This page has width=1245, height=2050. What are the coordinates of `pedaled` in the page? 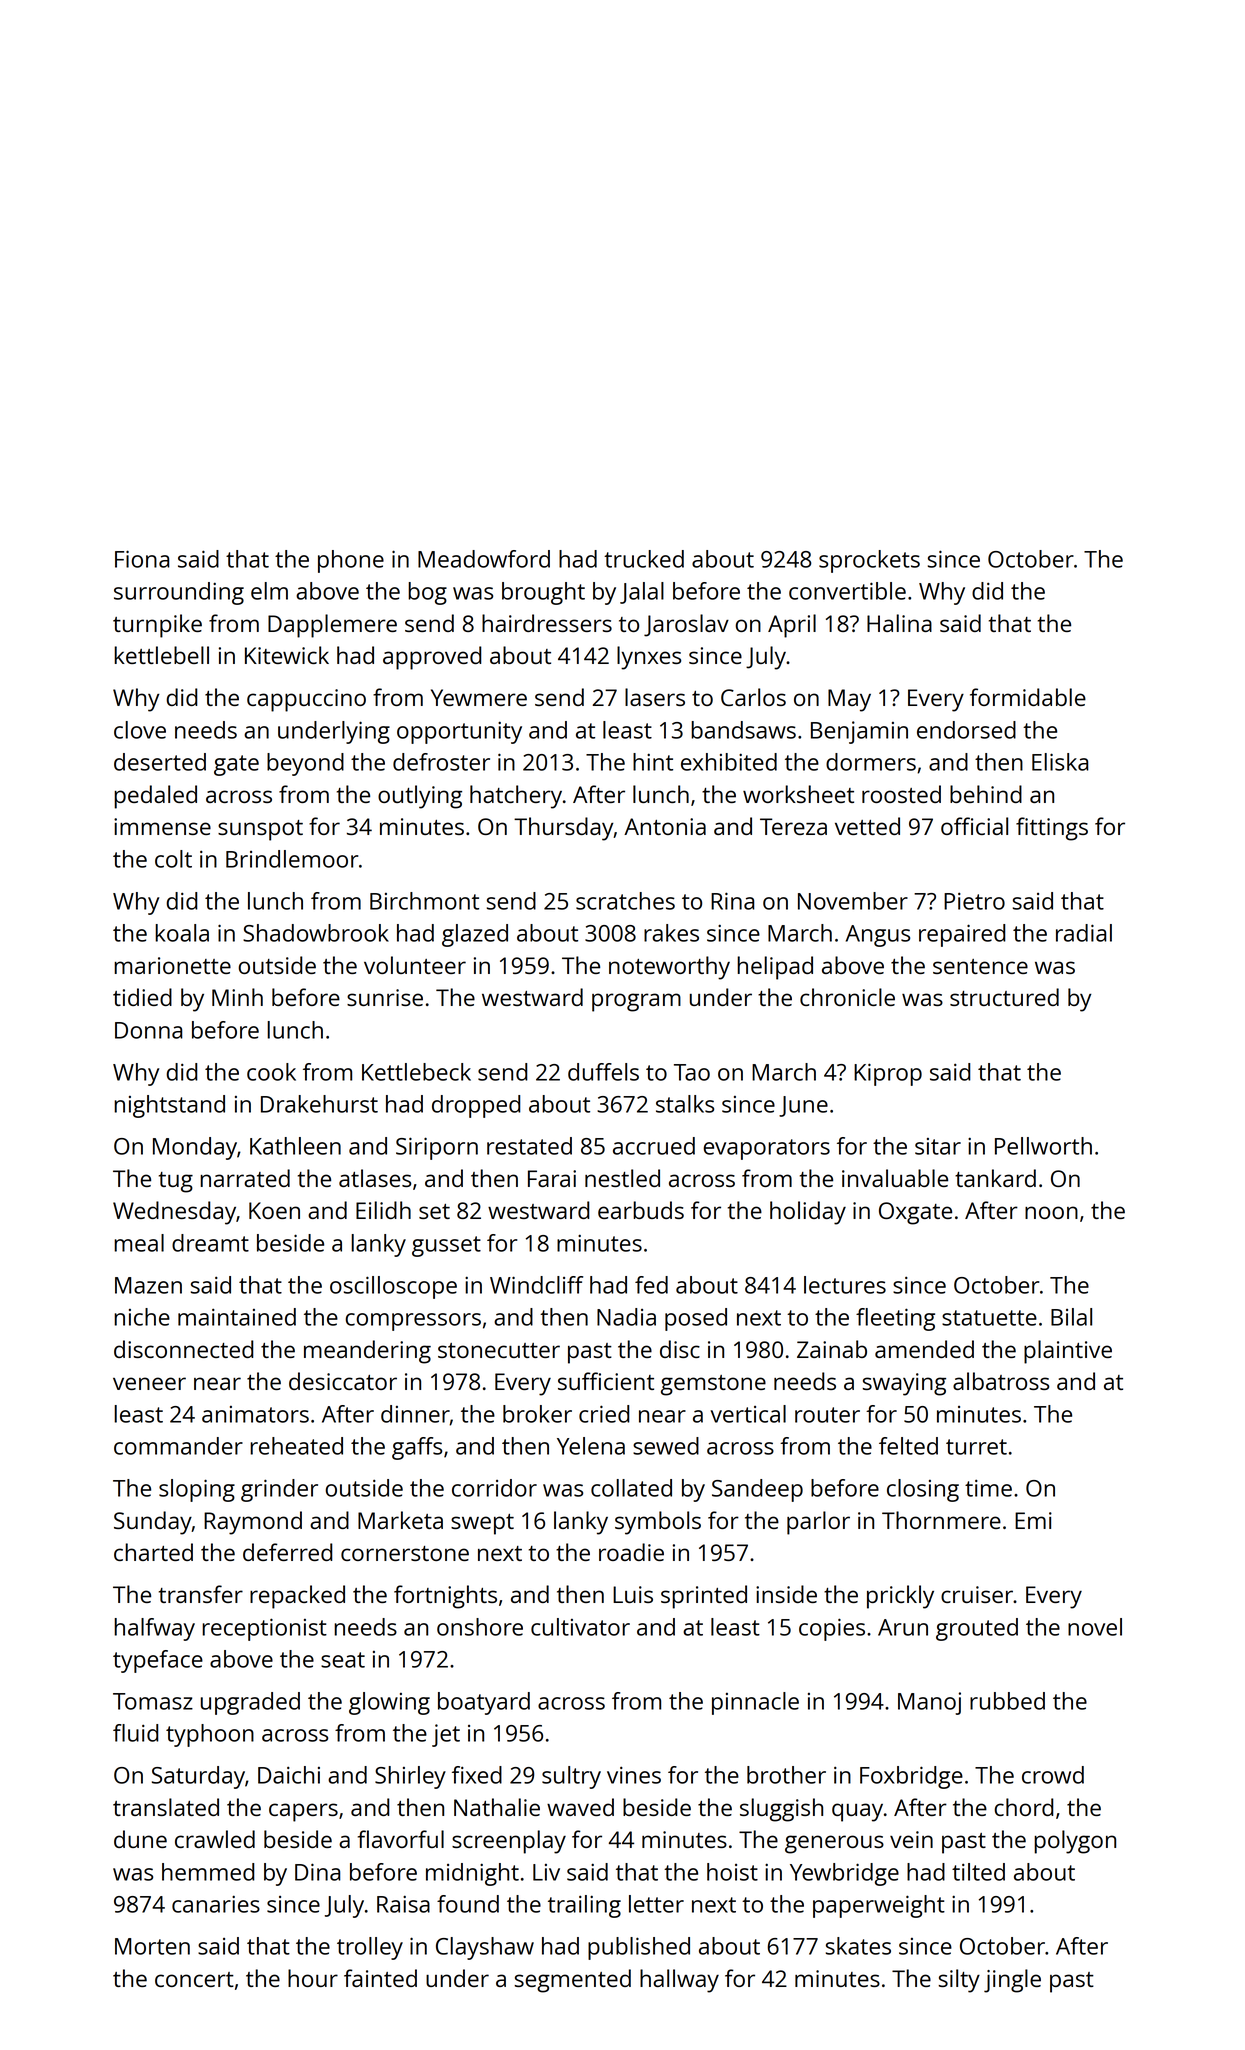 It's located at (155, 797).
